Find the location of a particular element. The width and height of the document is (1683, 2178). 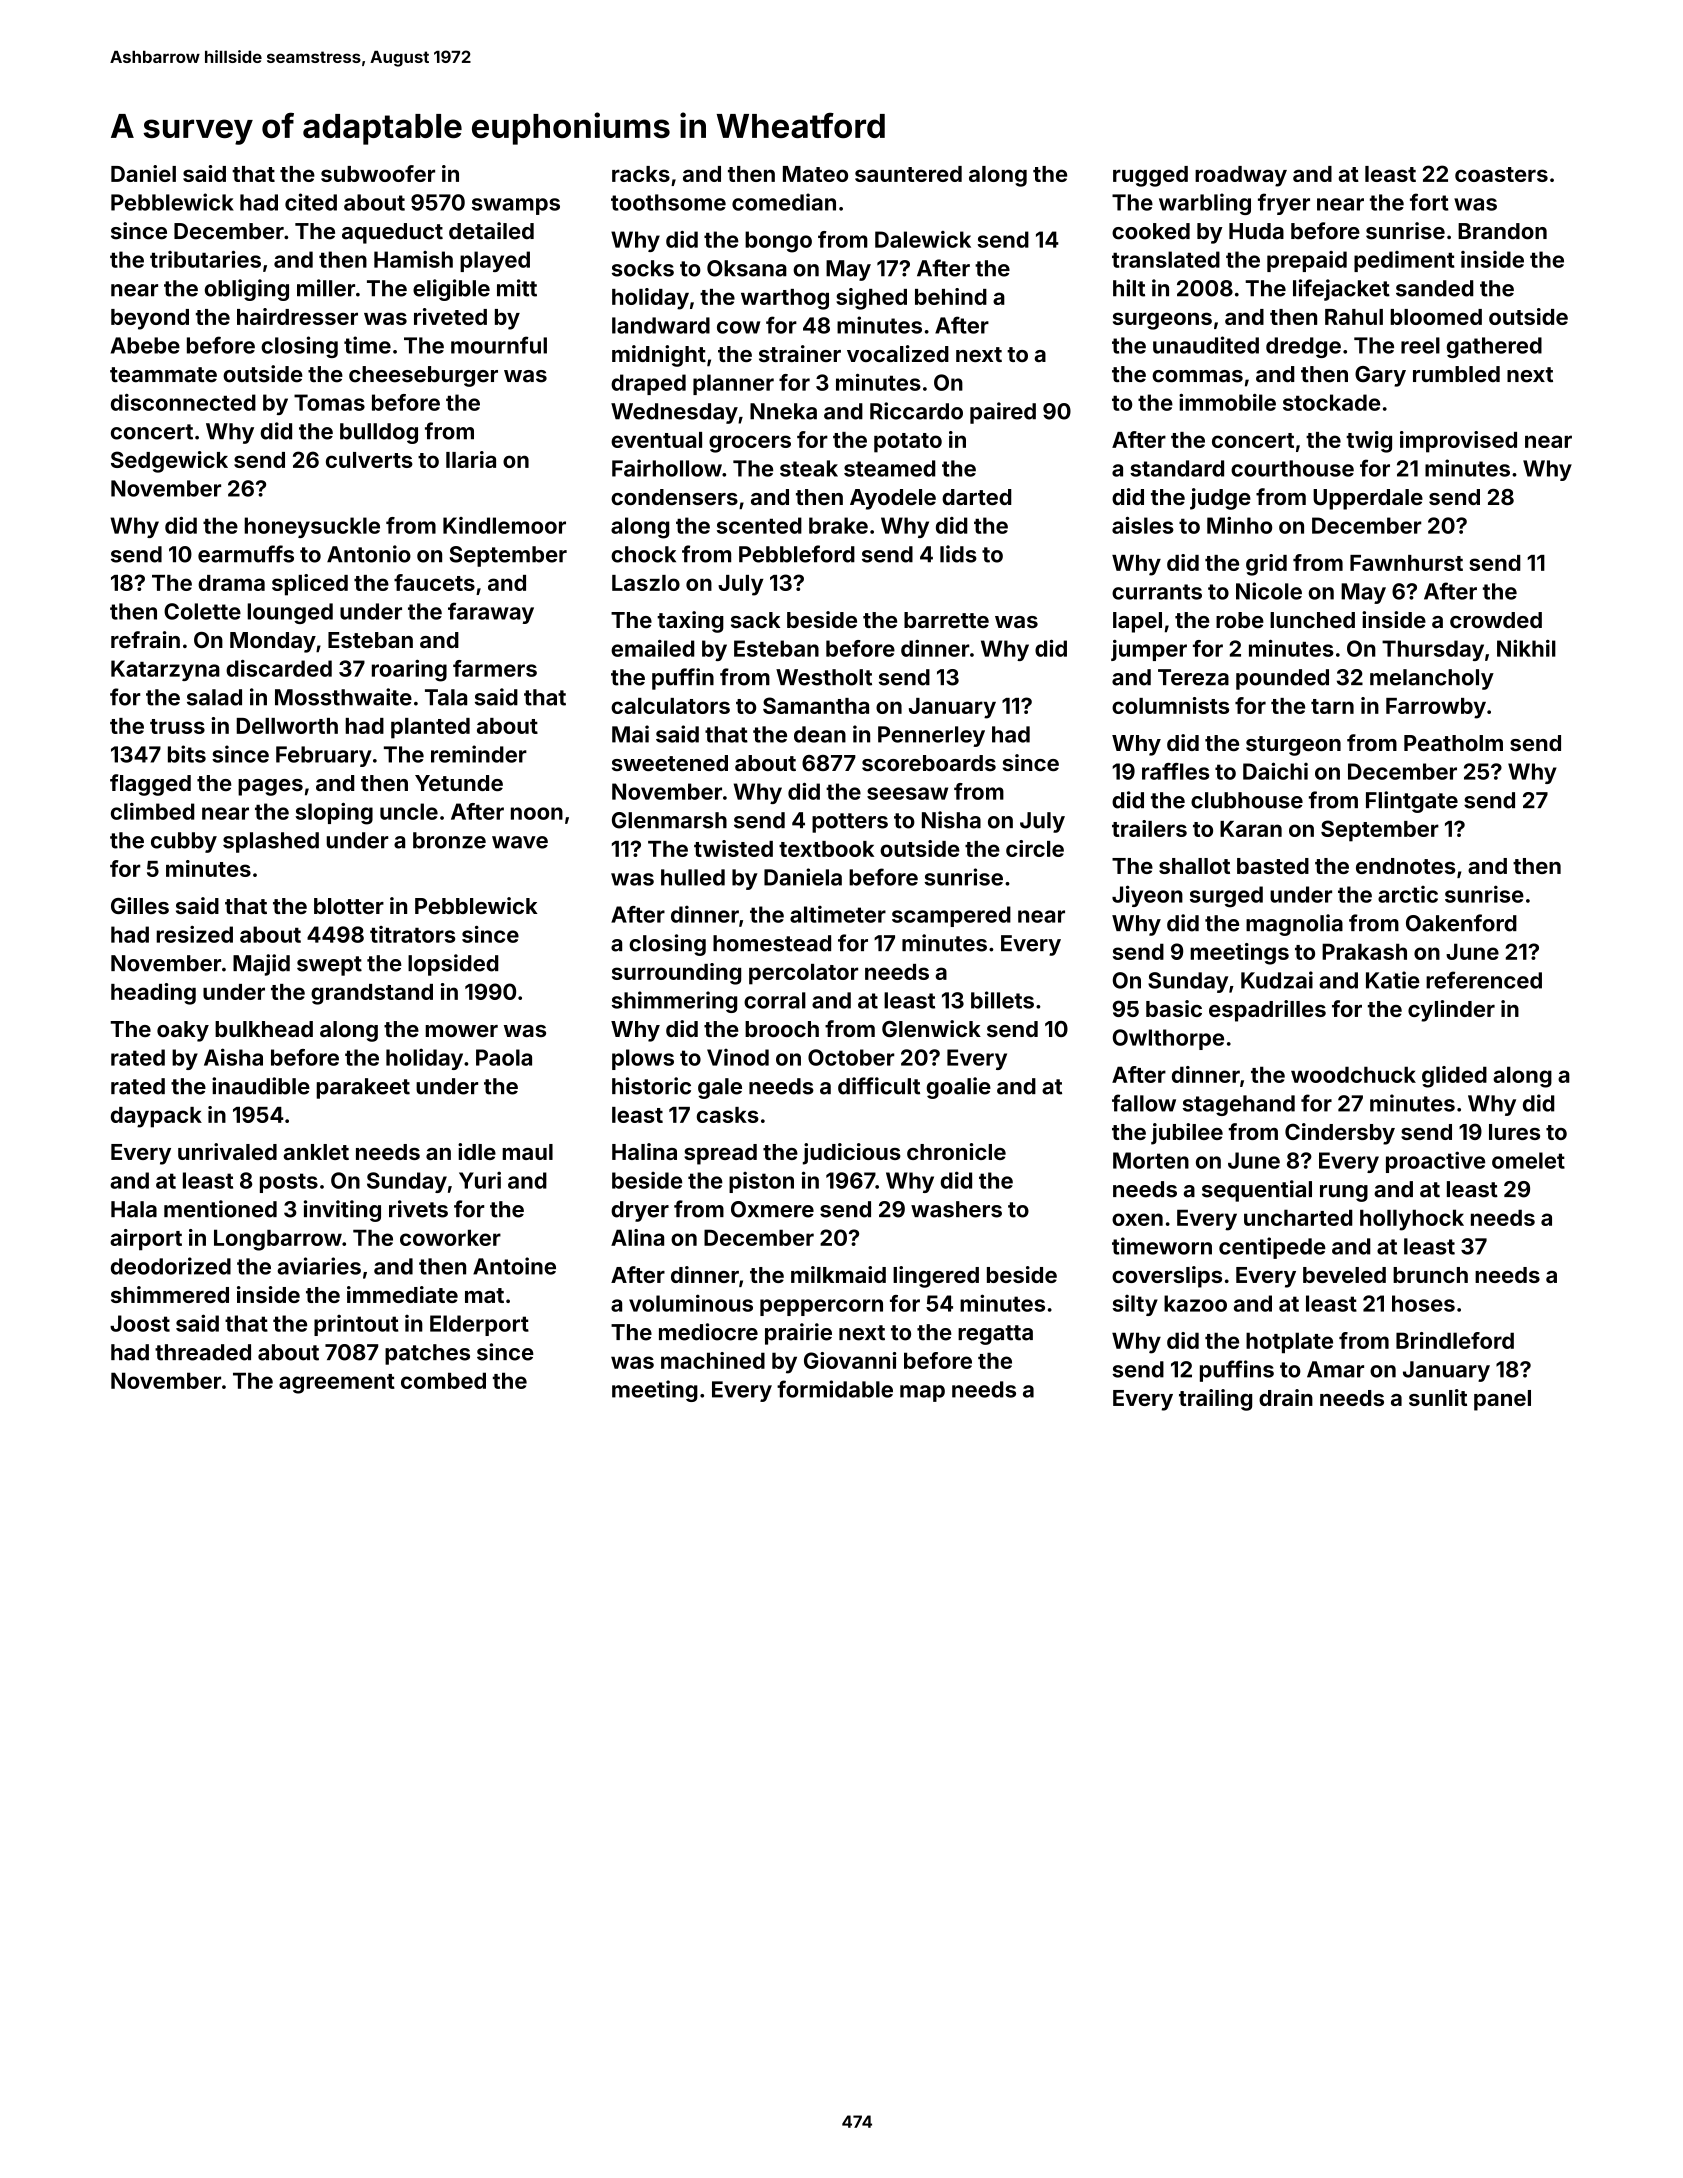

basic is located at coordinates (1174, 1008).
